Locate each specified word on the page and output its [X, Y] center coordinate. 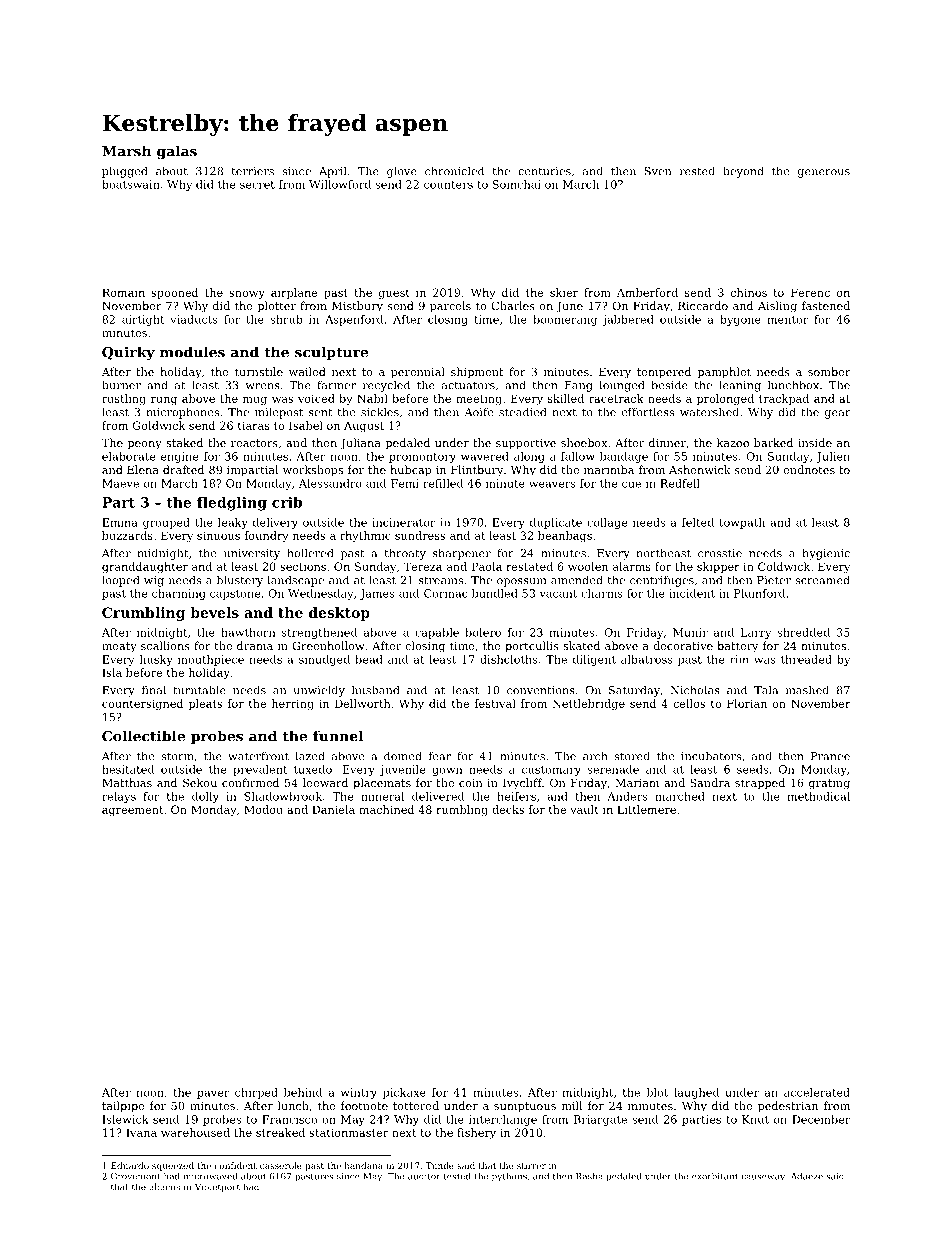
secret [257, 185]
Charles [513, 305]
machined [386, 809]
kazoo [733, 442]
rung [164, 401]
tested [457, 1176]
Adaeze [807, 1176]
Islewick [125, 1119]
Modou [263, 809]
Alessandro [330, 483]
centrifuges [662, 581]
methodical [818, 796]
